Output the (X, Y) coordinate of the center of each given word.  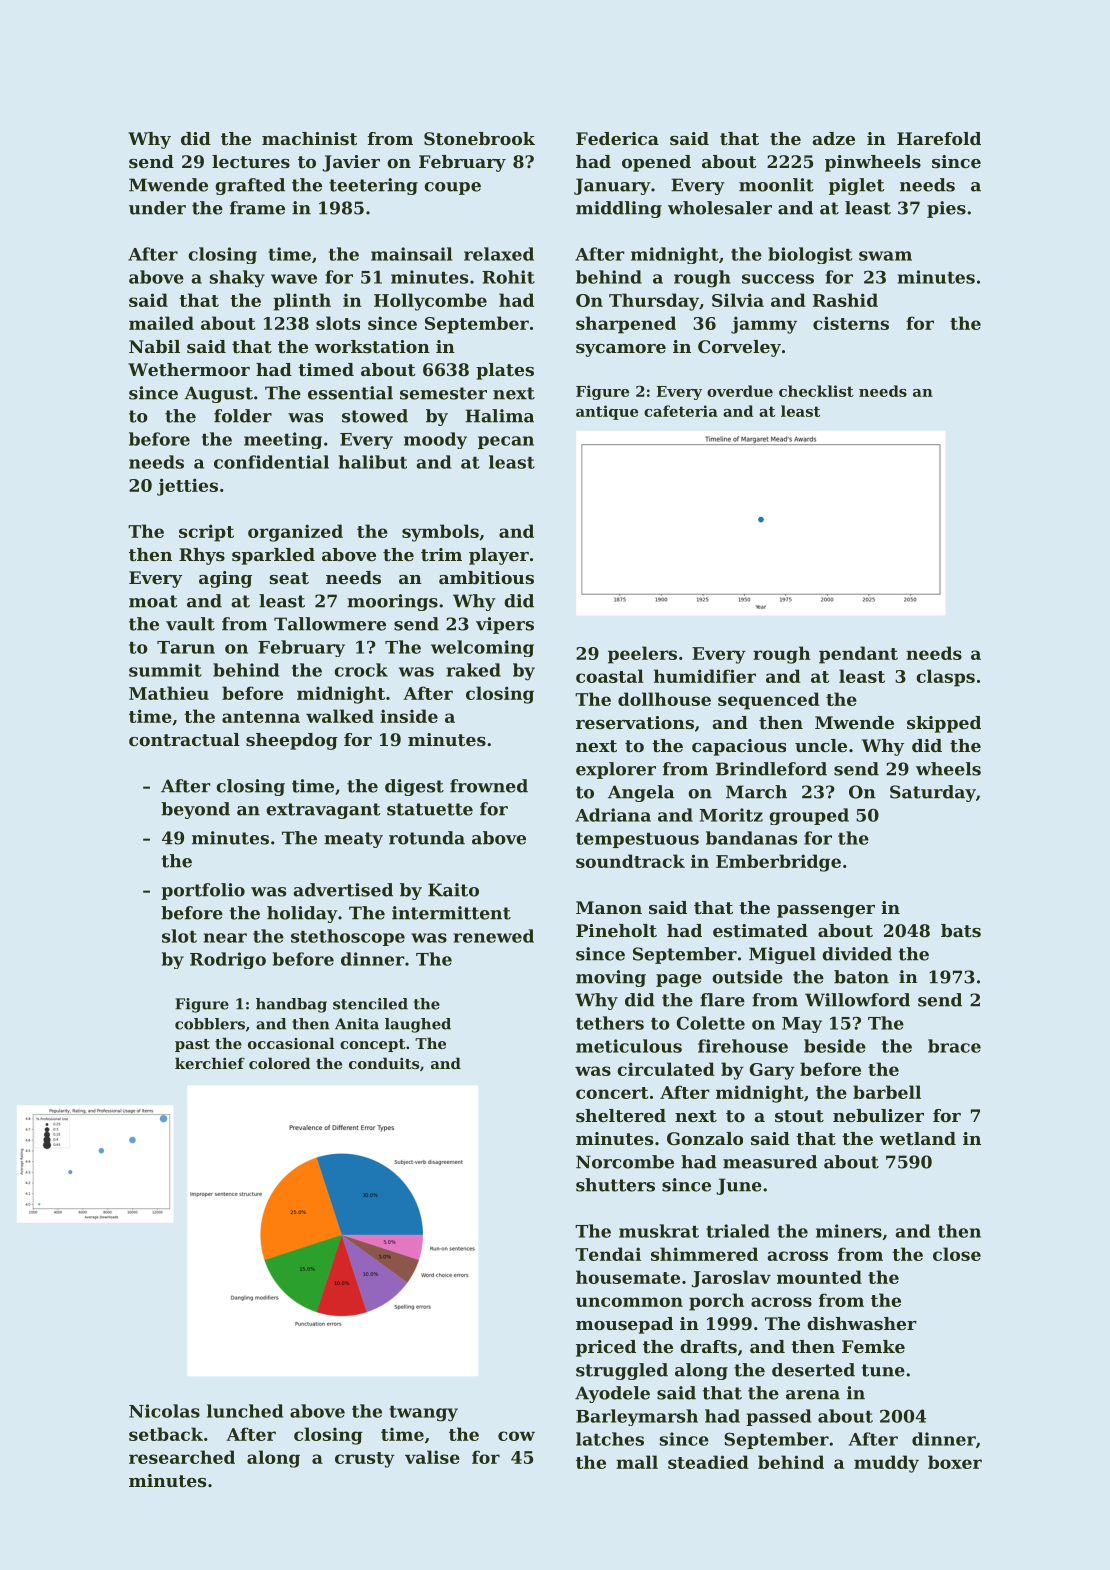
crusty (365, 1460)
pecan (506, 442)
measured (770, 1162)
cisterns (851, 323)
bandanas (751, 838)
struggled (622, 1371)
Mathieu (169, 693)
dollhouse (664, 699)
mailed (161, 323)
